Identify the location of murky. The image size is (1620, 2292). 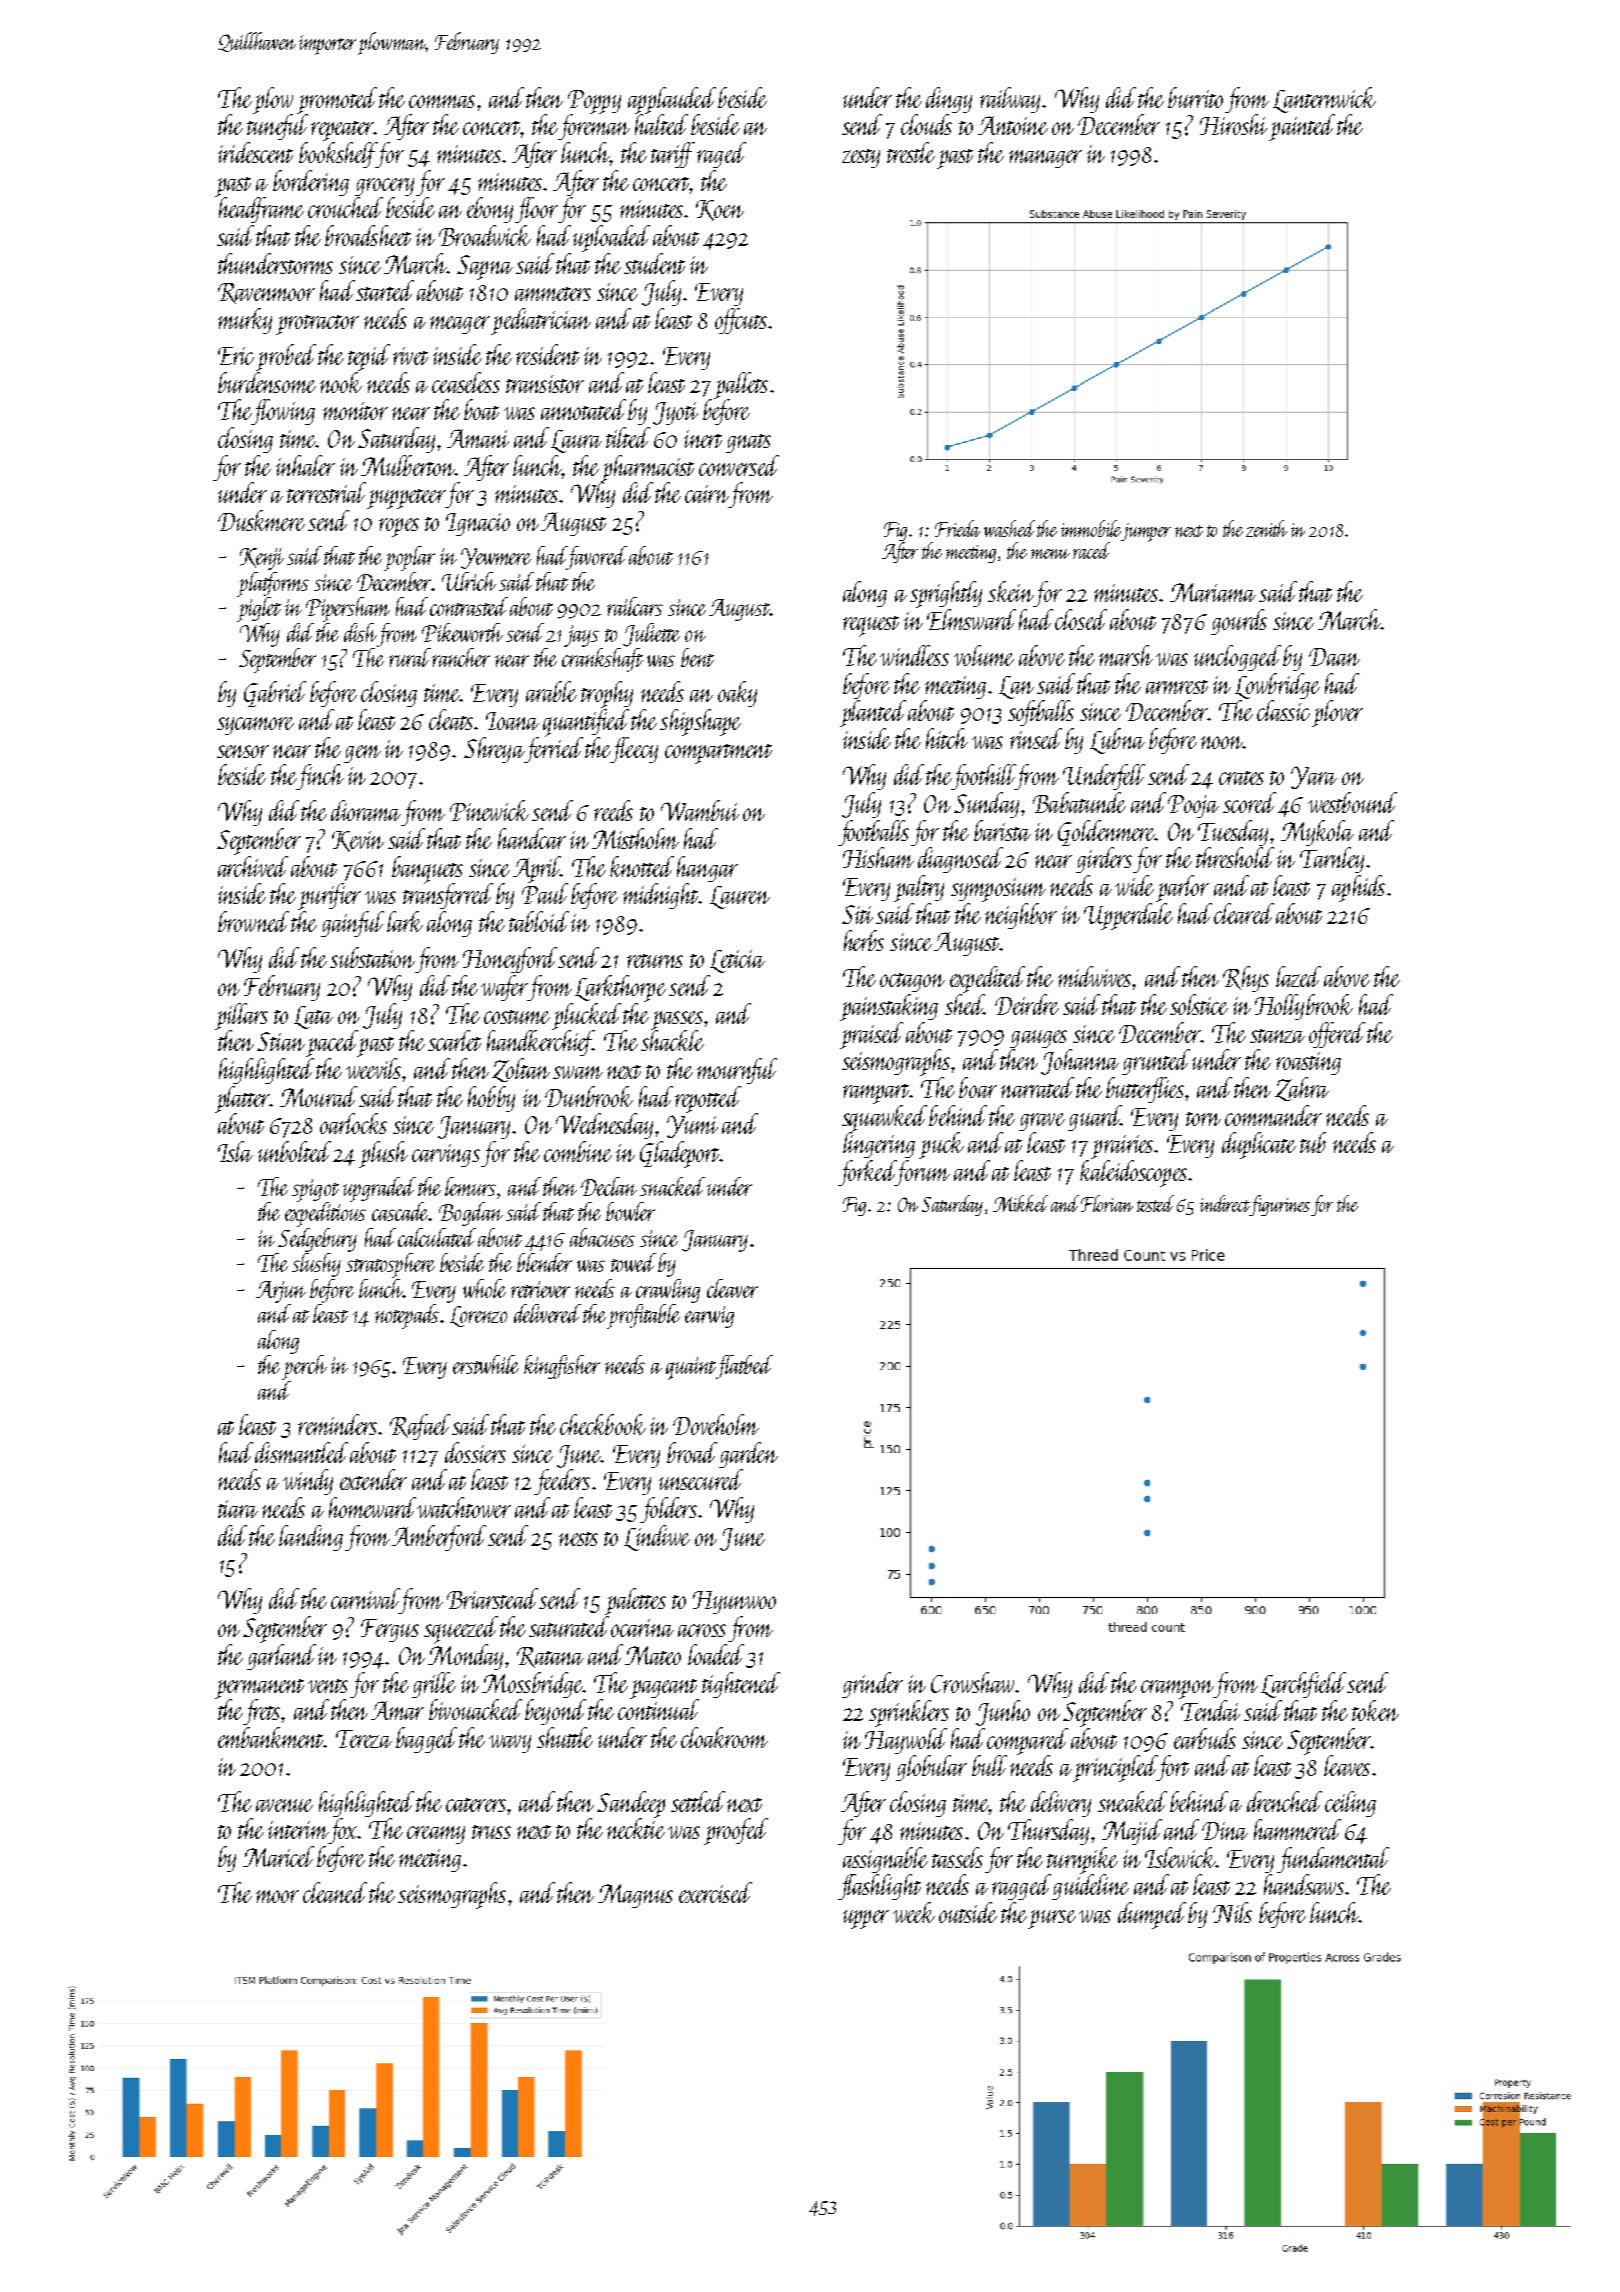
(245, 321).
